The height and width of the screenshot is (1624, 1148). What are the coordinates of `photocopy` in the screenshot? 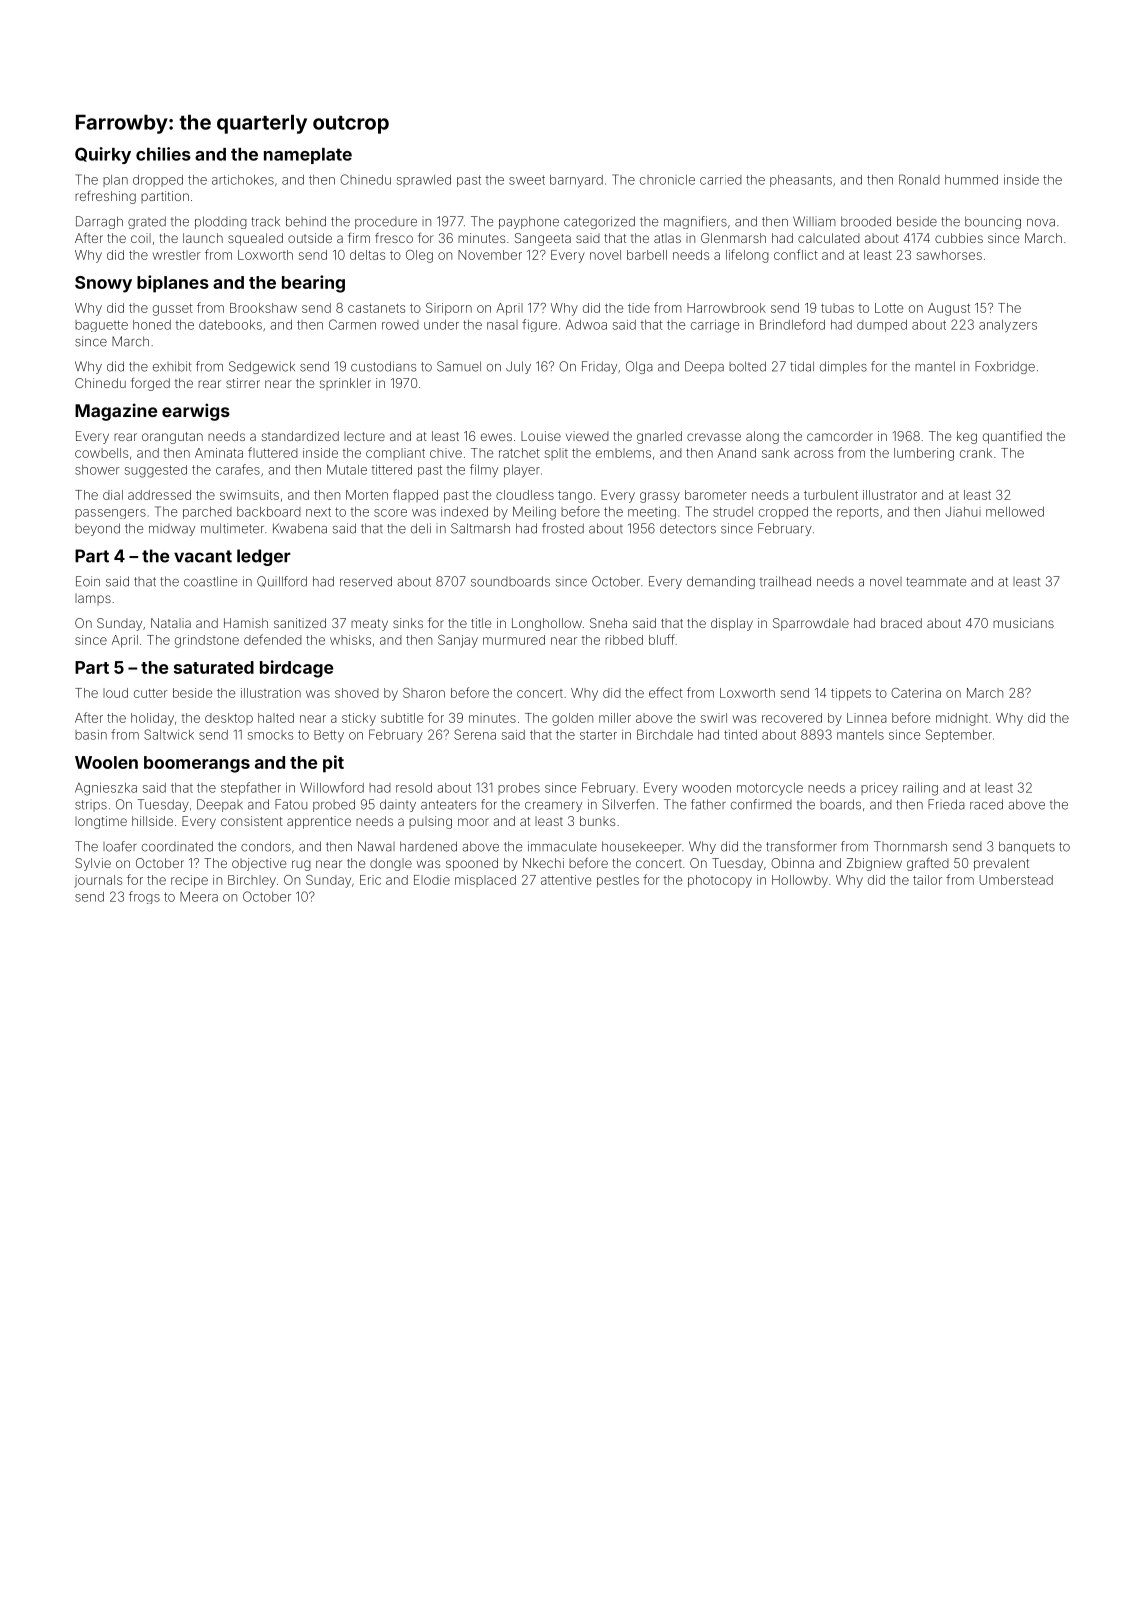 It's located at (720, 881).
